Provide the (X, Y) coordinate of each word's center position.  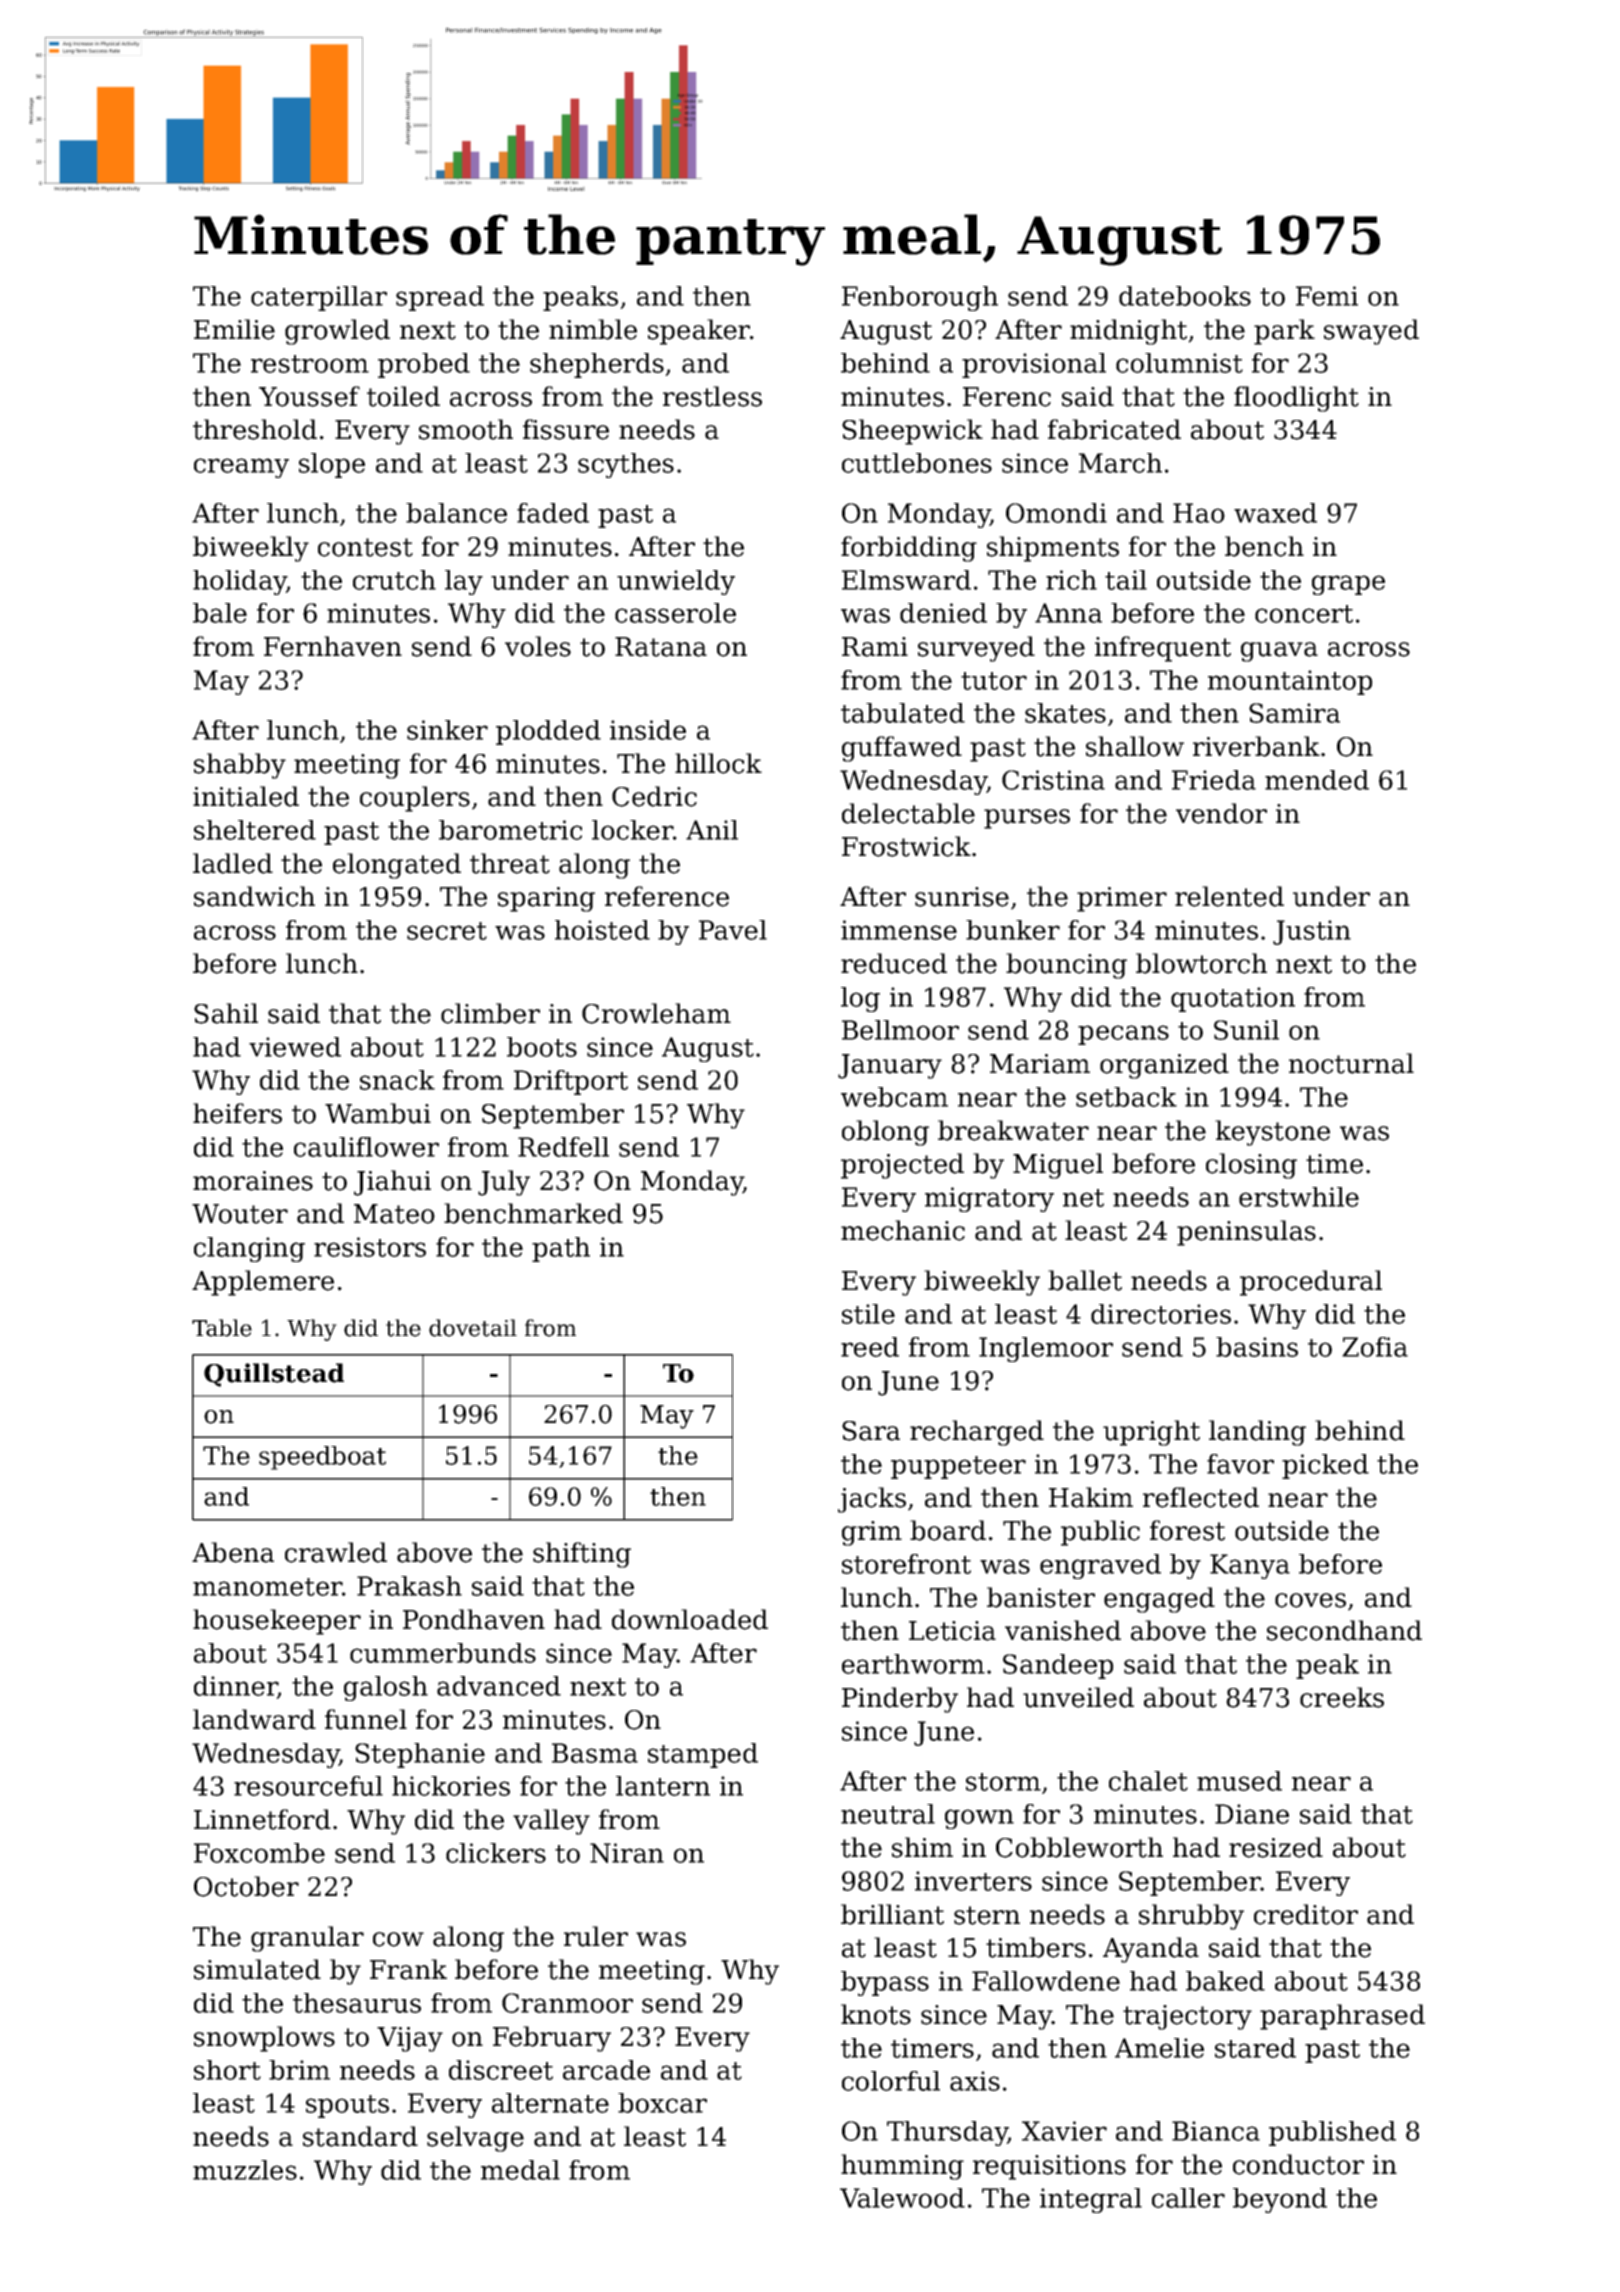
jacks (872, 1500)
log (860, 999)
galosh (386, 1688)
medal (520, 2170)
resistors (370, 1247)
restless (712, 396)
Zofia (1375, 1347)
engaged (1159, 1600)
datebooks (1185, 296)
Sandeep (1058, 1666)
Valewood (902, 2198)
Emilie (234, 329)
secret (447, 931)
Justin (1312, 932)
